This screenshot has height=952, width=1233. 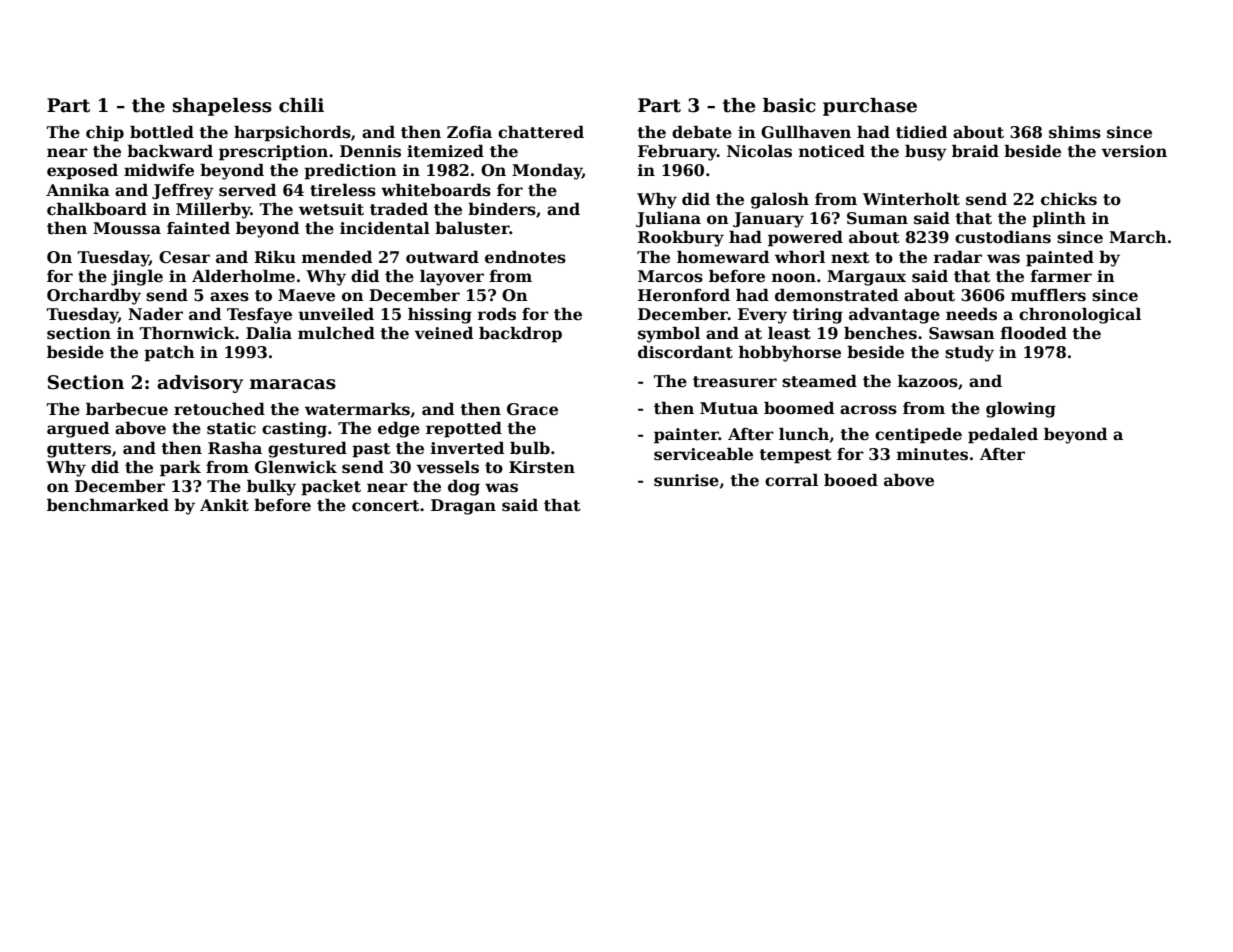 I want to click on chattered, so click(x=541, y=132).
